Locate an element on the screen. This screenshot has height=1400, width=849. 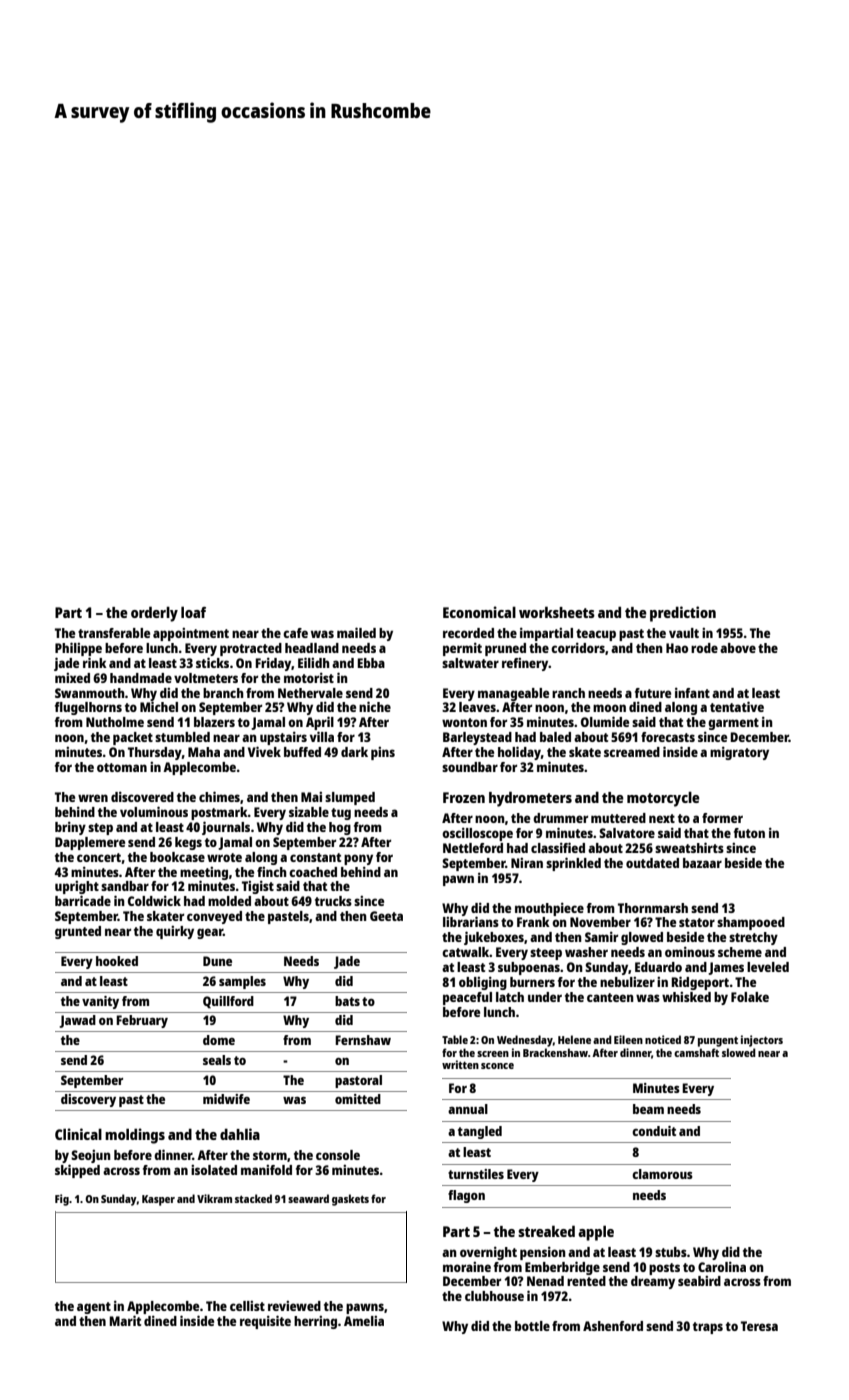
Folake is located at coordinates (750, 997).
